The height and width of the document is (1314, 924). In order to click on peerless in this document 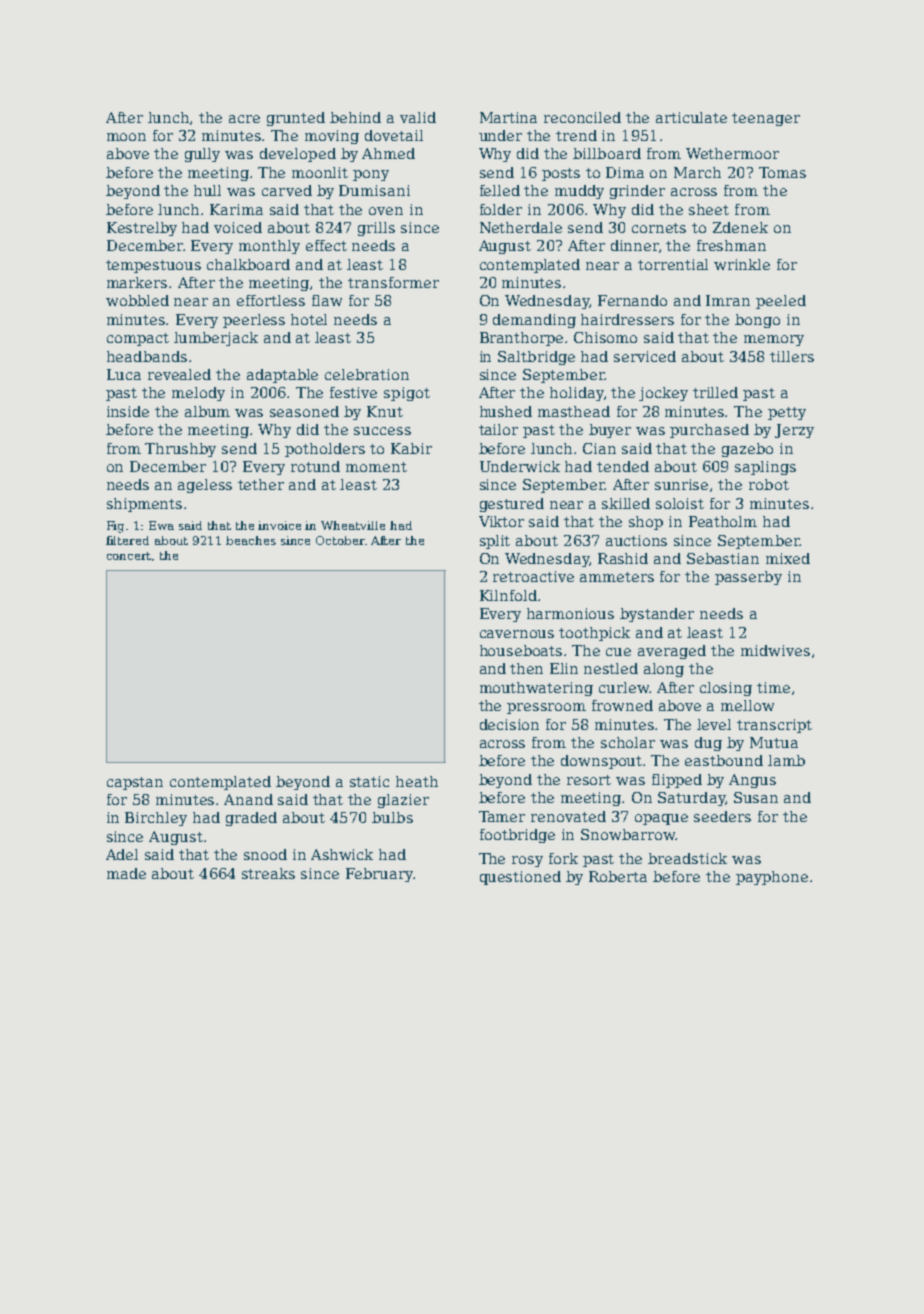, I will do `click(254, 321)`.
